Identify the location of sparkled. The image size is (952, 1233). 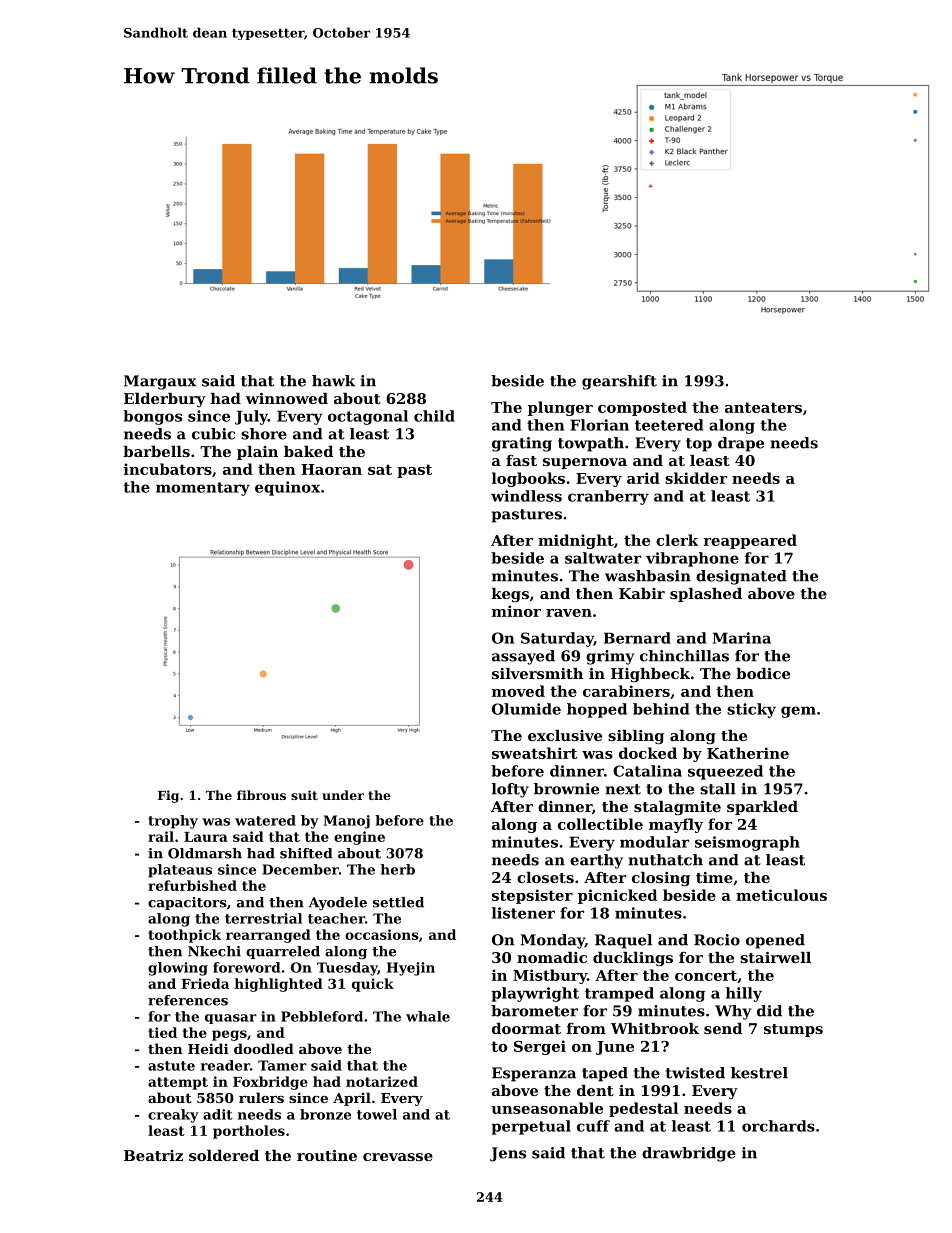
(762, 808).
